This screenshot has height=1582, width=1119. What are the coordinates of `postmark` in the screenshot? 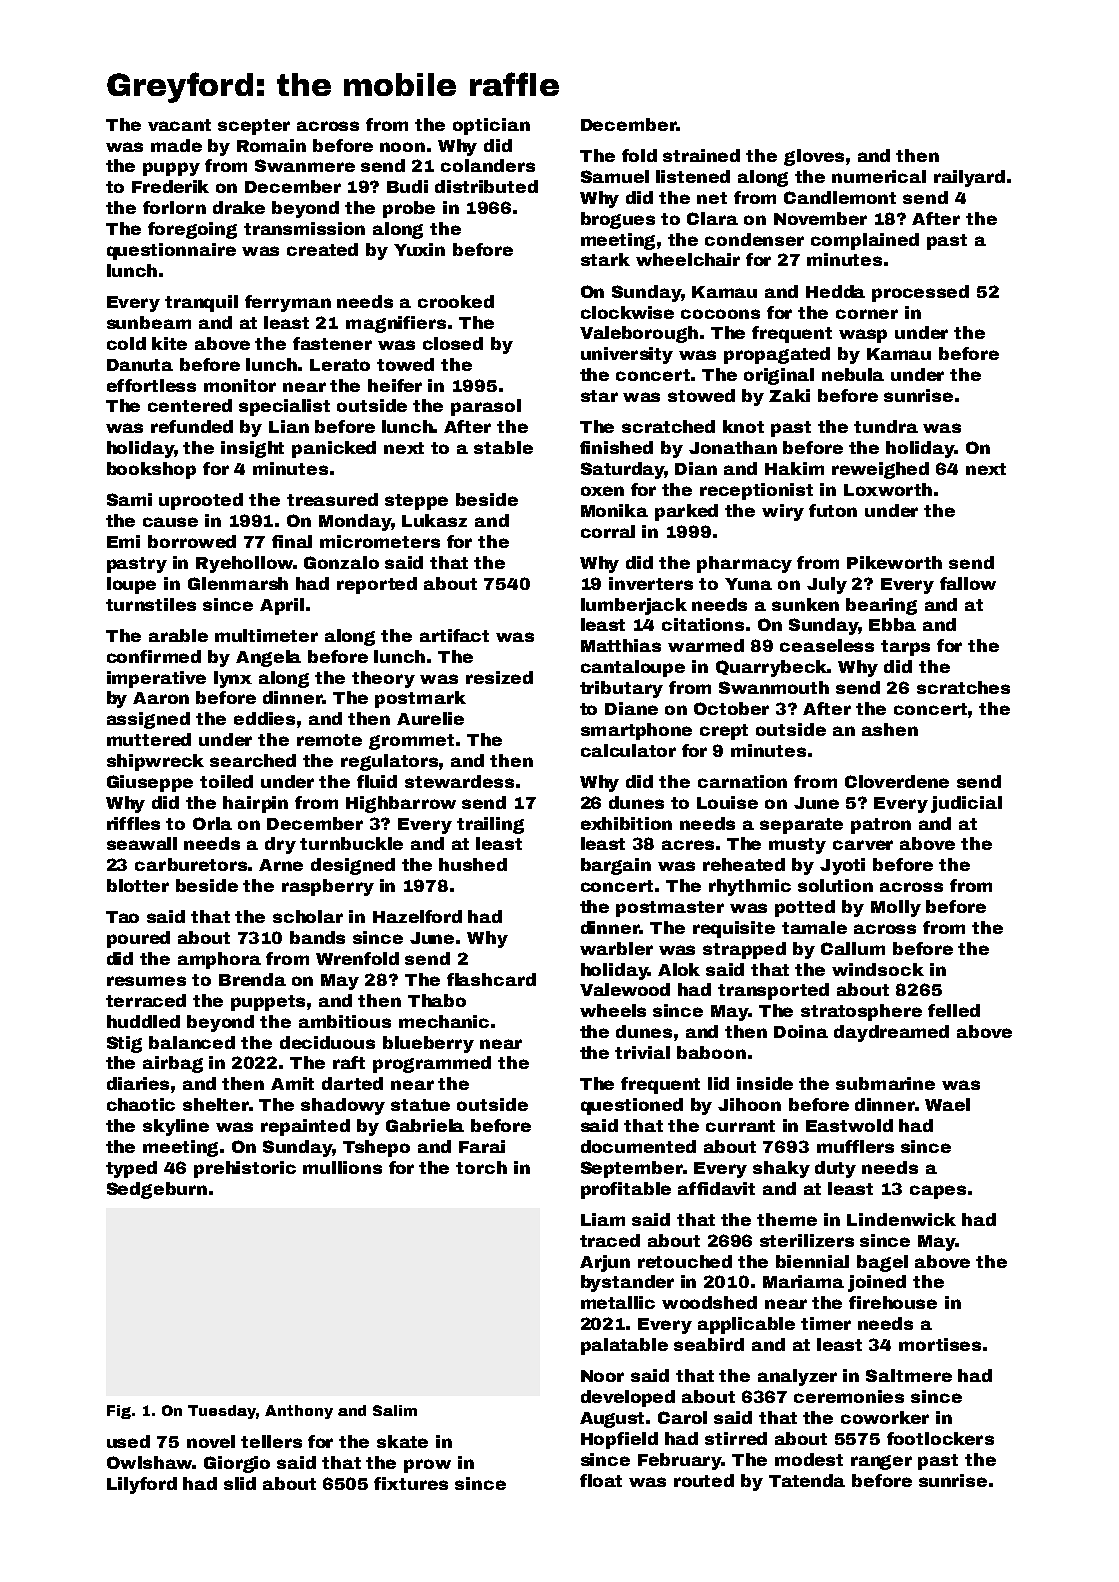 It's located at (420, 699).
